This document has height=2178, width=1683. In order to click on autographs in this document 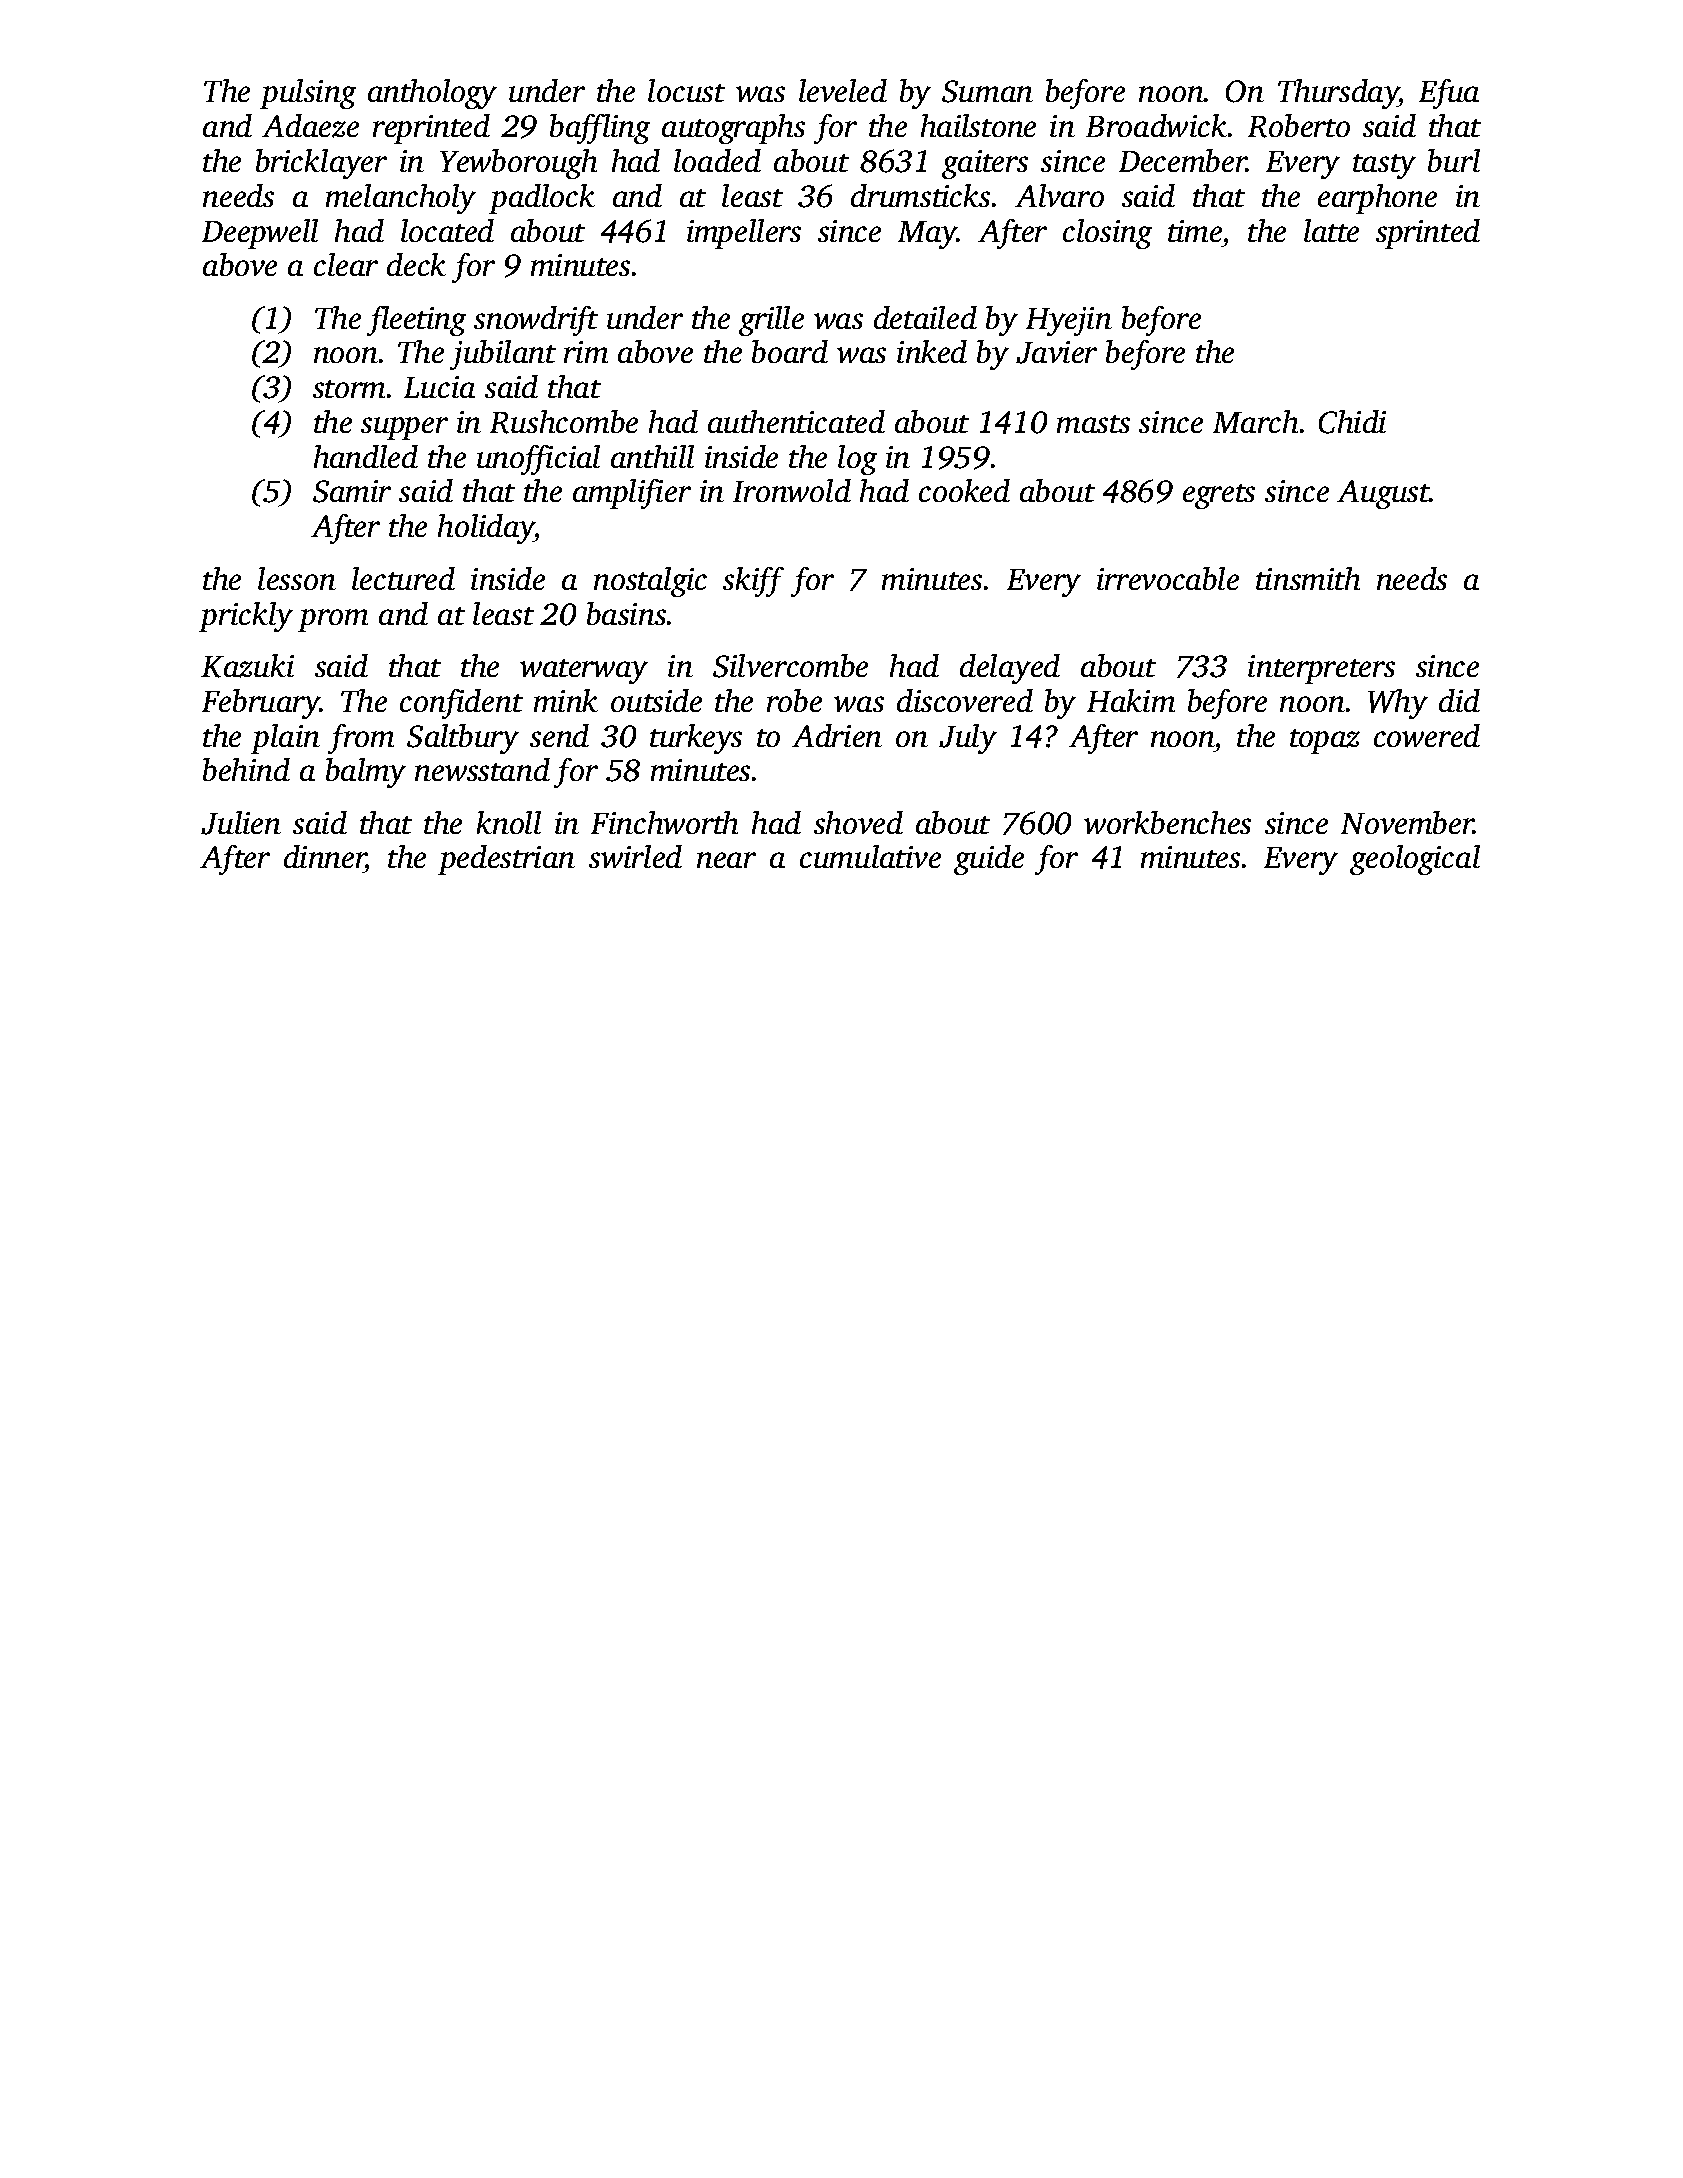, I will do `click(733, 129)`.
